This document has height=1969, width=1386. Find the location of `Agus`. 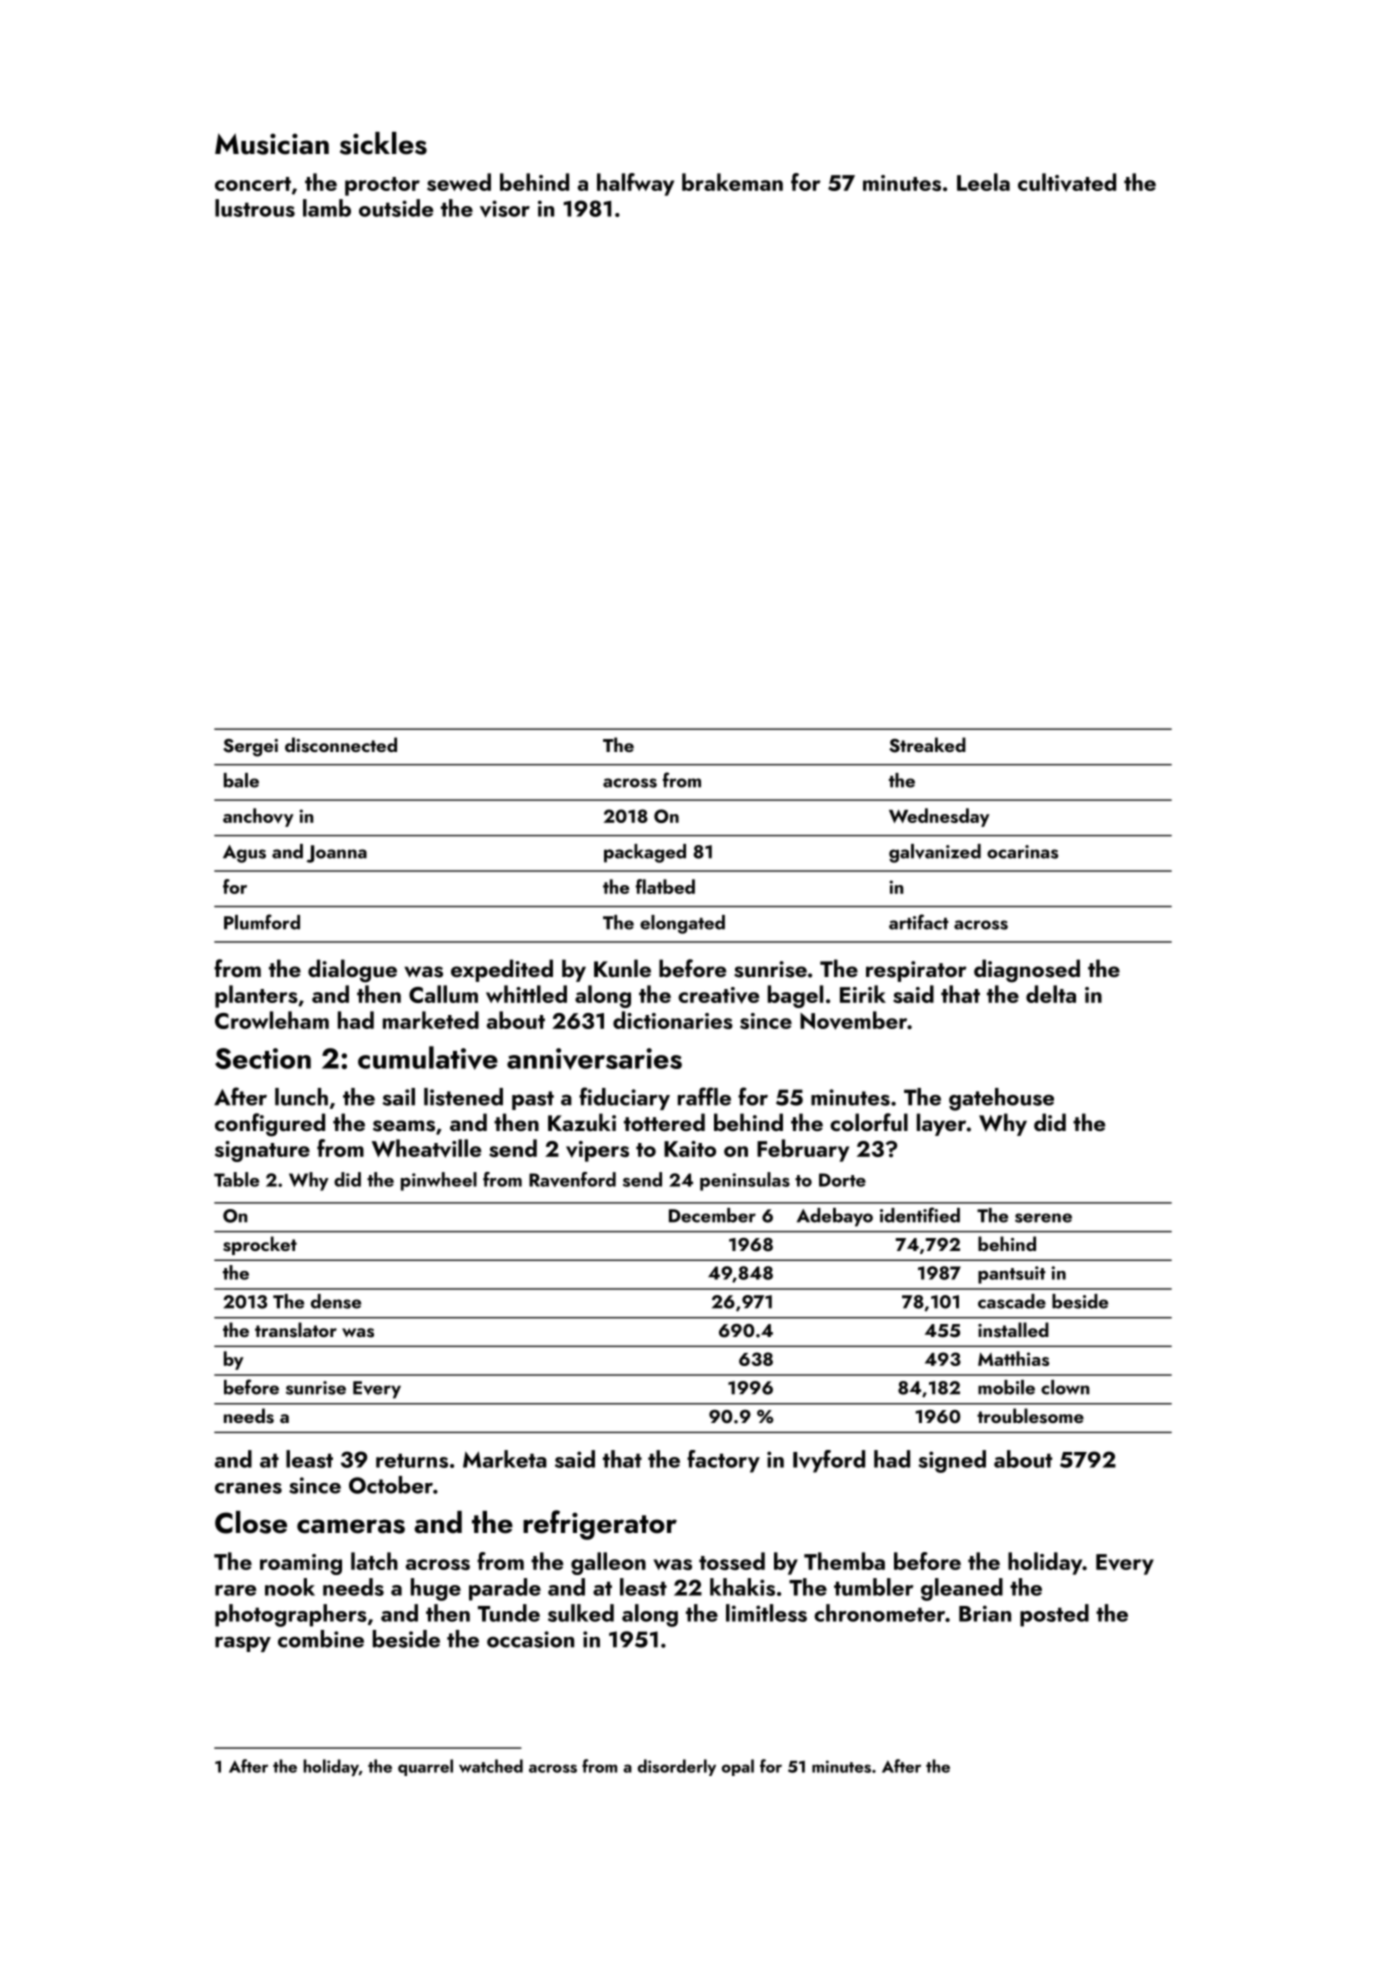

Agus is located at coordinates (244, 854).
